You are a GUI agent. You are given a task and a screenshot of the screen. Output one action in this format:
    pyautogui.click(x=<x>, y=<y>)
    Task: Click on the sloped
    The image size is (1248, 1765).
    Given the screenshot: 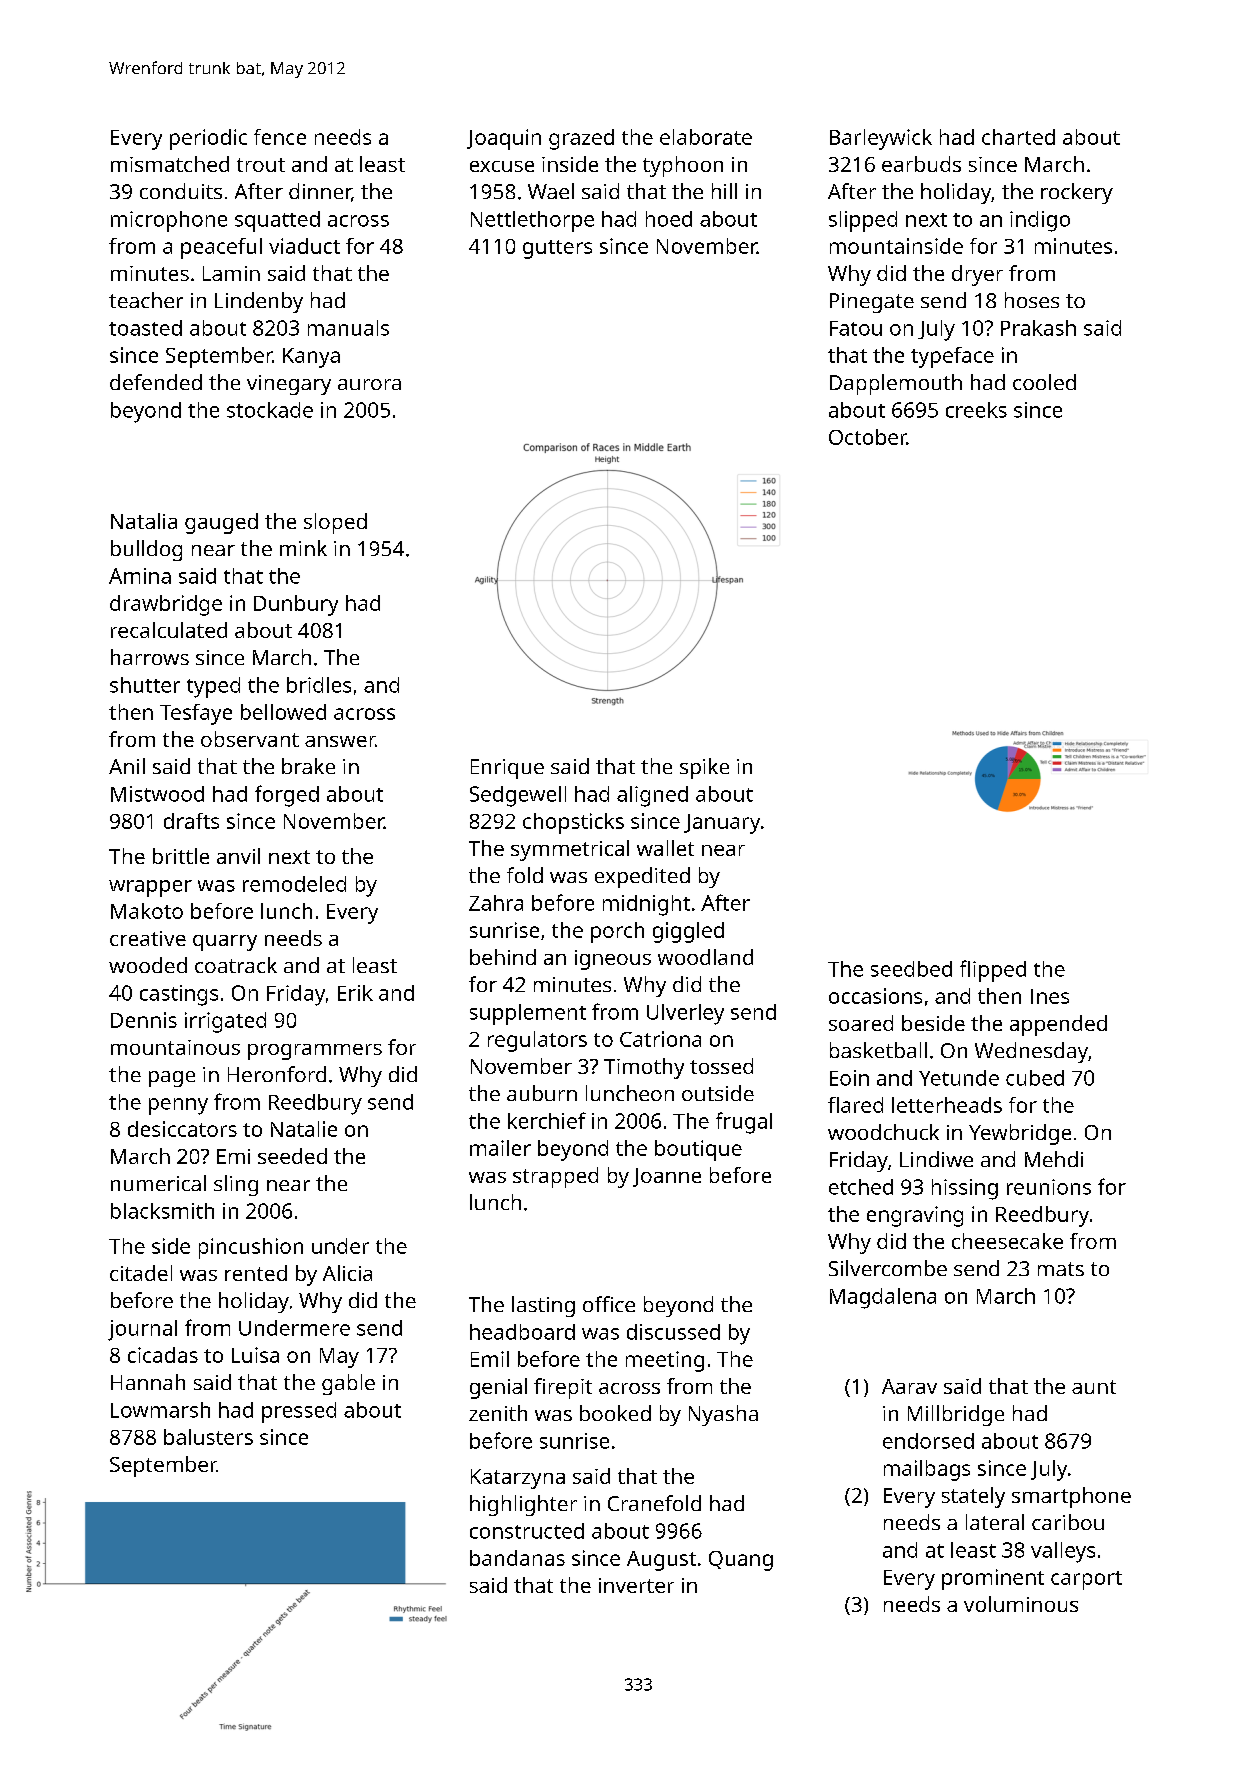 What is the action you would take?
    pyautogui.click(x=335, y=523)
